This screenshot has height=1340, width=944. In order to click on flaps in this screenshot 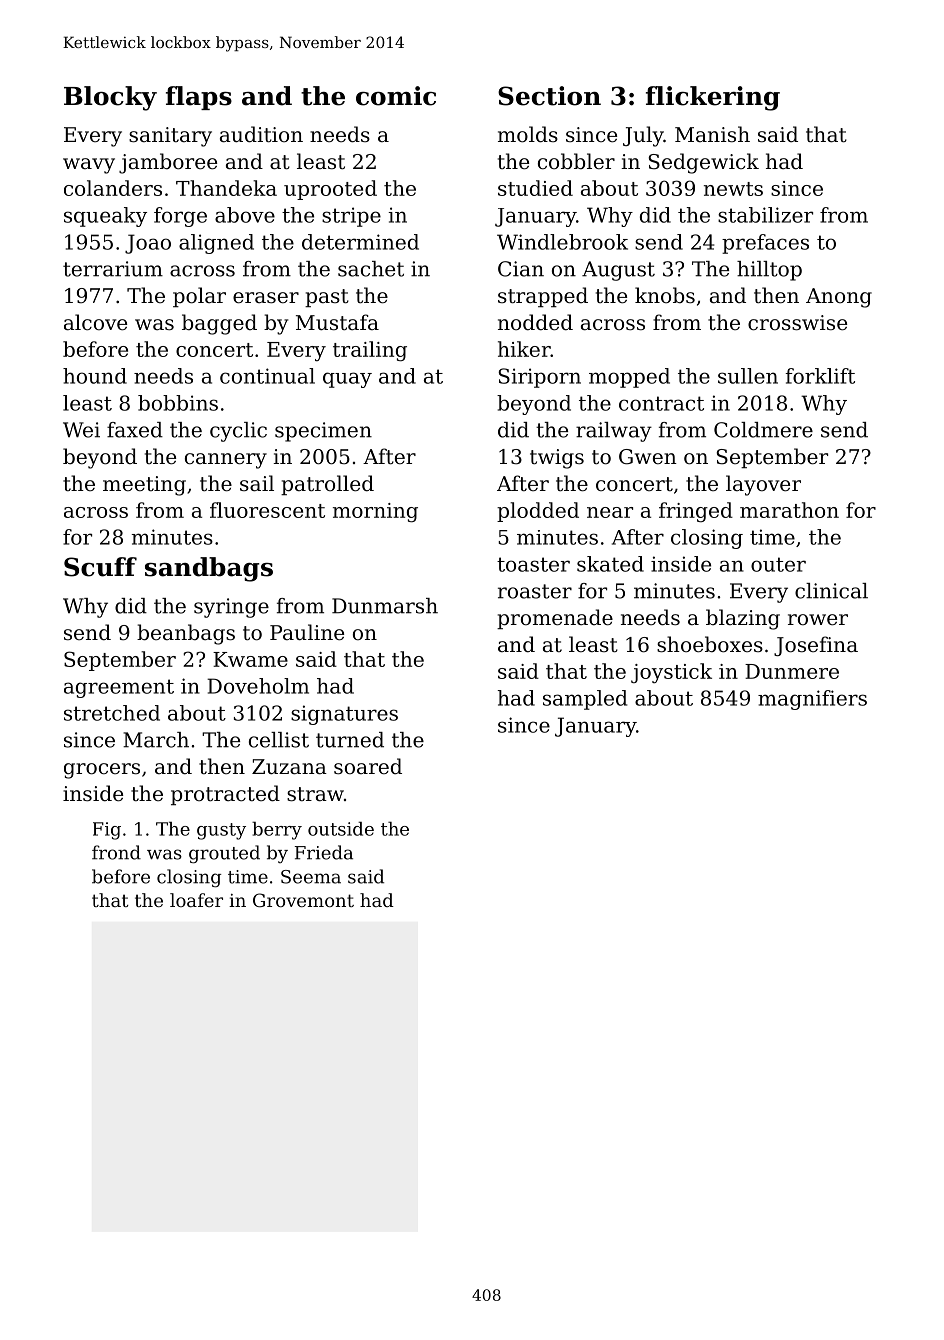, I will do `click(199, 98)`.
